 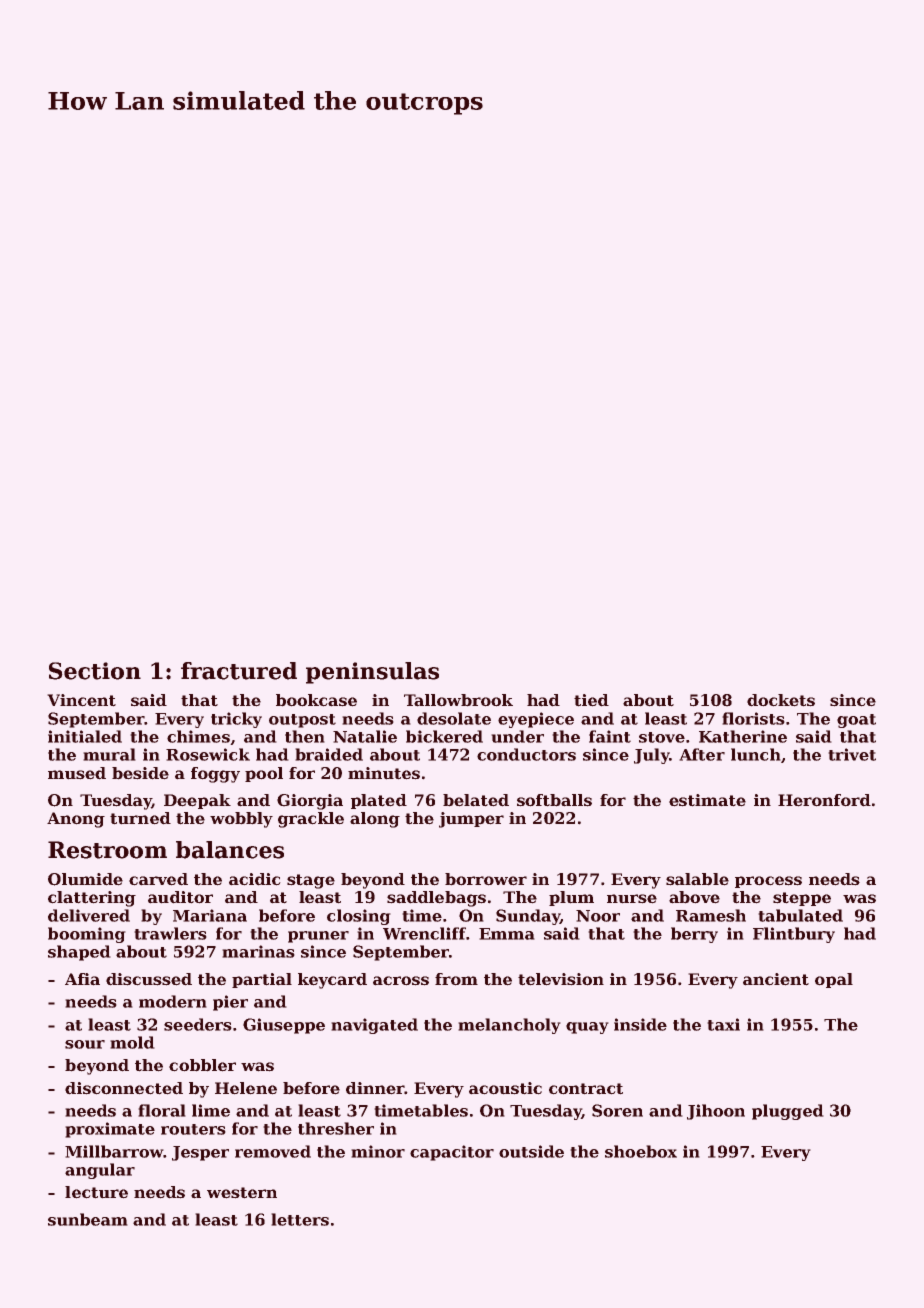 I want to click on Ramesh, so click(x=711, y=915).
